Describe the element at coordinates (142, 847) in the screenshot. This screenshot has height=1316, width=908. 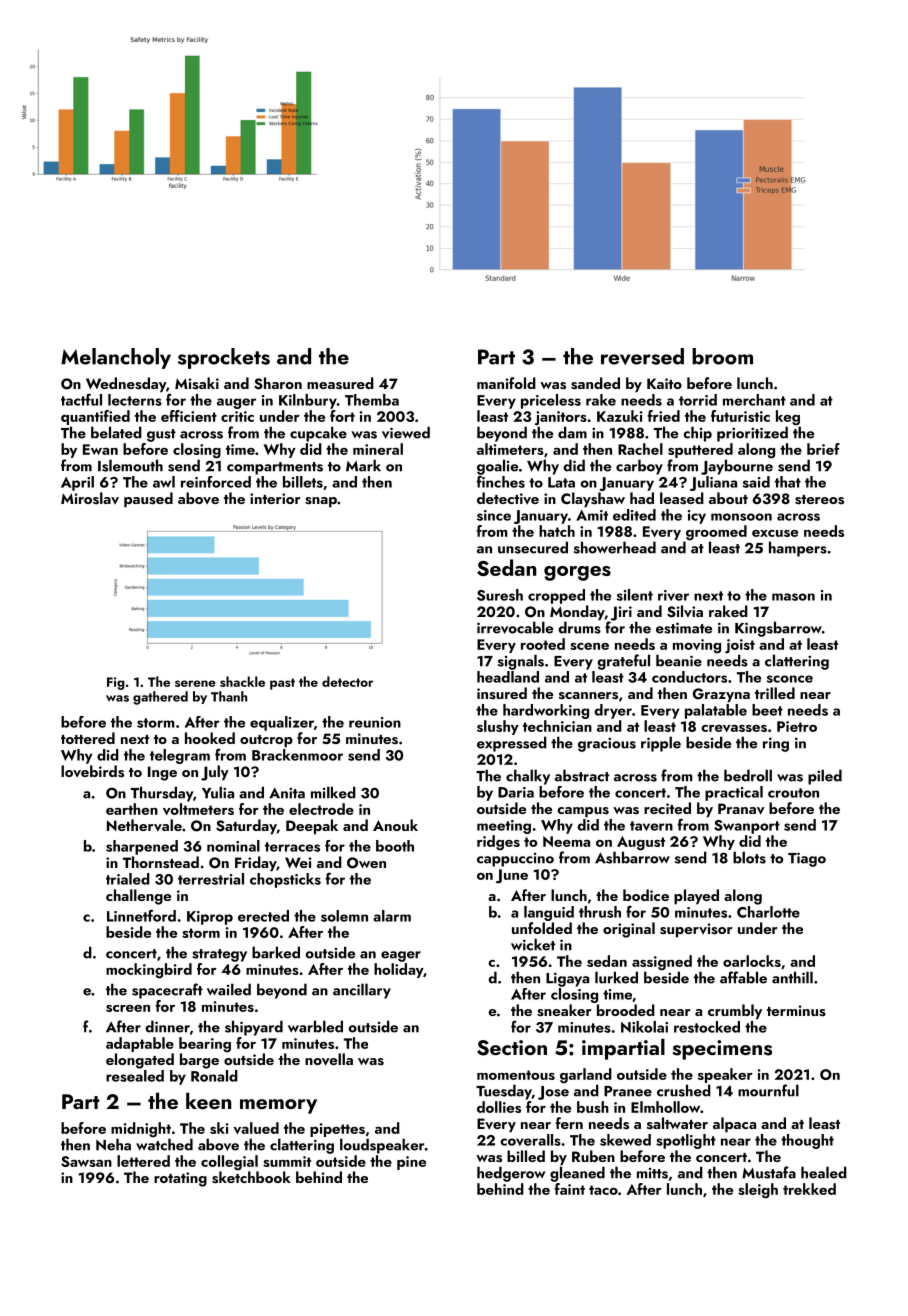
I see `sharpened` at that location.
